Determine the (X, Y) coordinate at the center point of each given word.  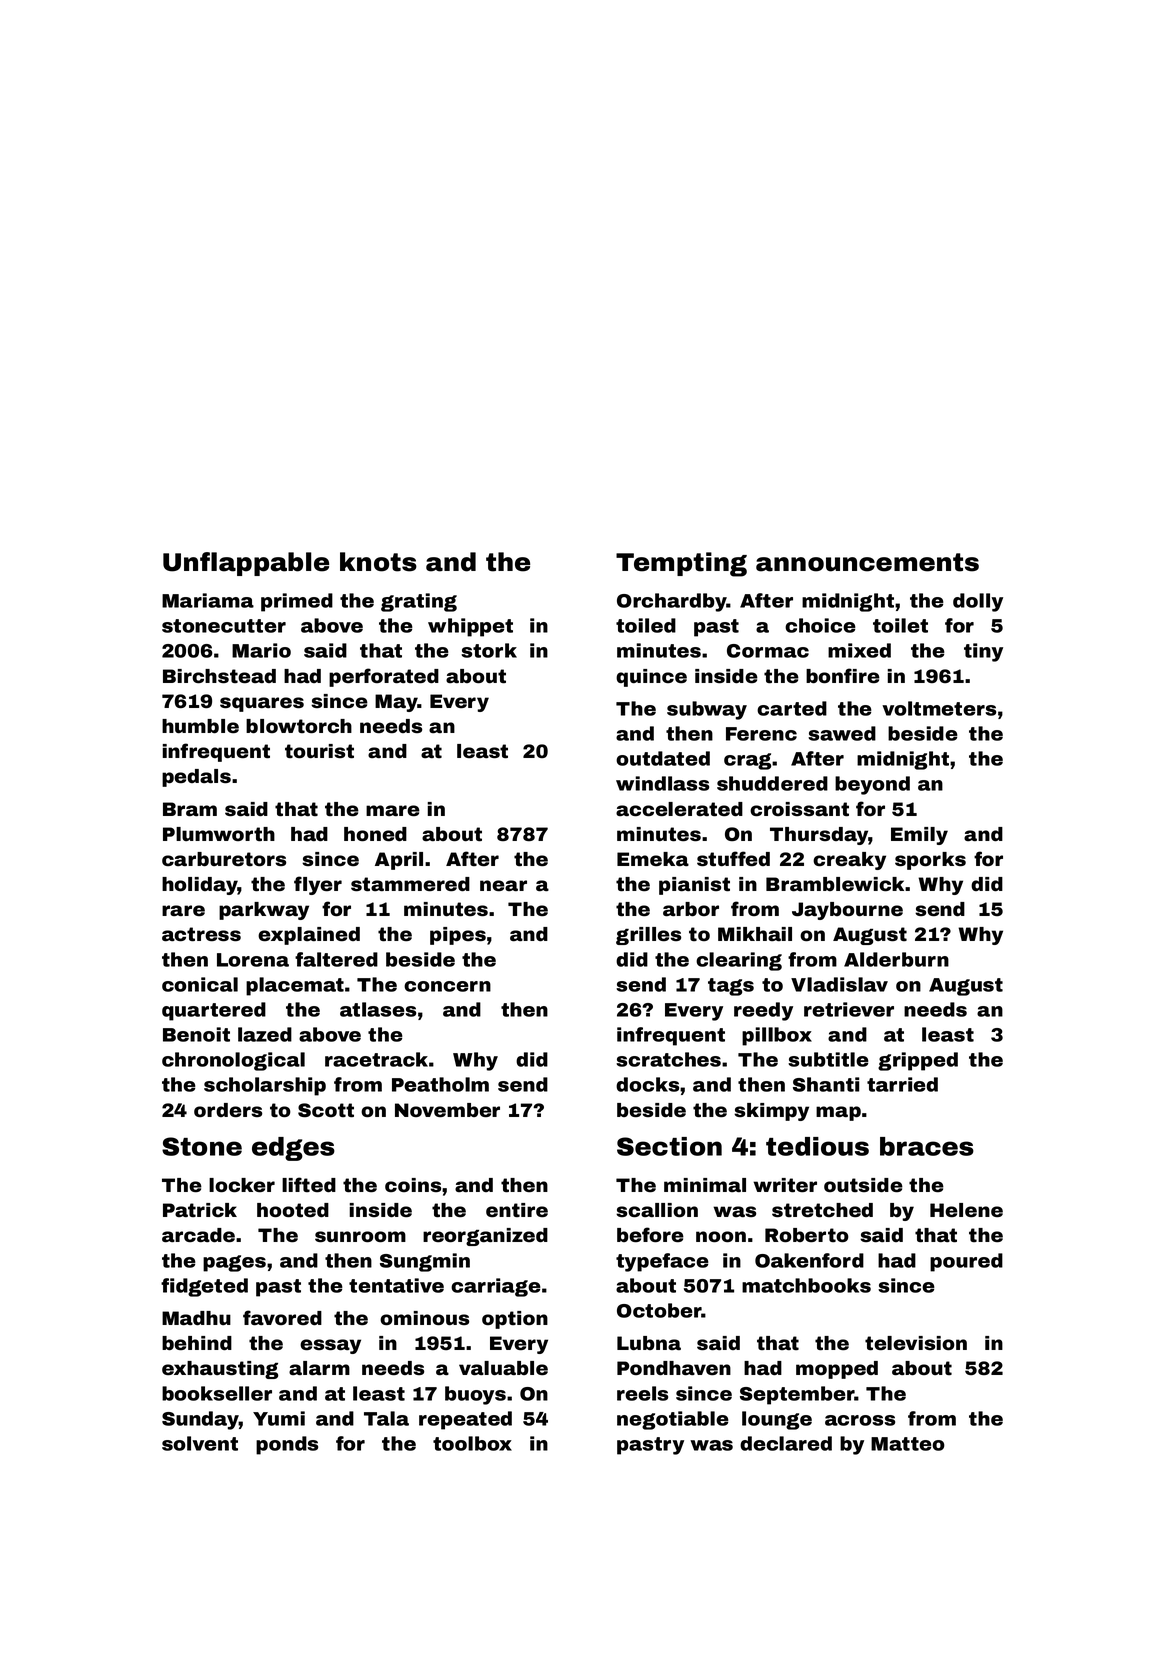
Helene (966, 1210)
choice (820, 625)
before (650, 1235)
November (447, 1110)
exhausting (220, 1370)
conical (200, 984)
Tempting (681, 564)
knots (378, 562)
